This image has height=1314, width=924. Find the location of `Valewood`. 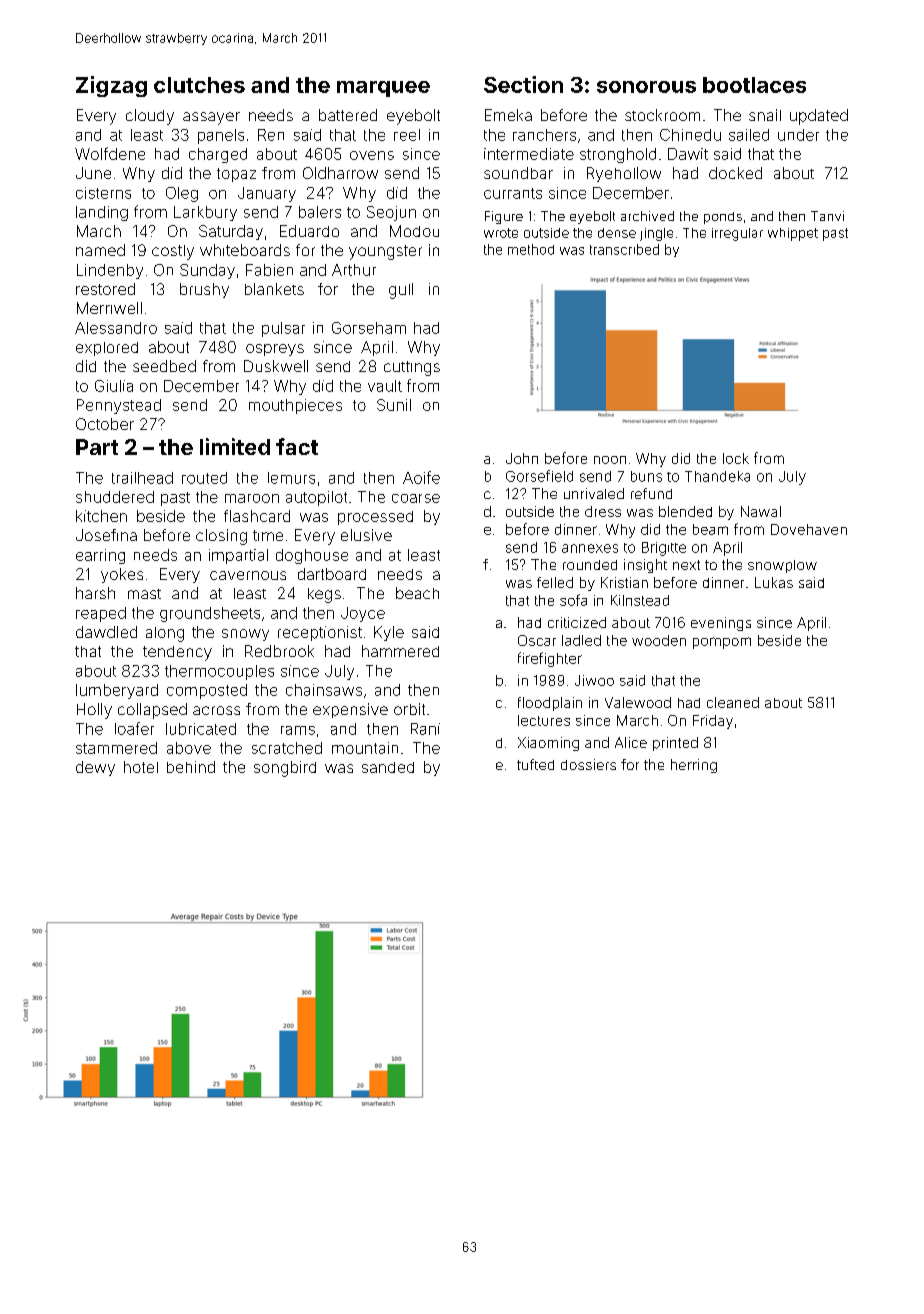

Valewood is located at coordinates (638, 702).
